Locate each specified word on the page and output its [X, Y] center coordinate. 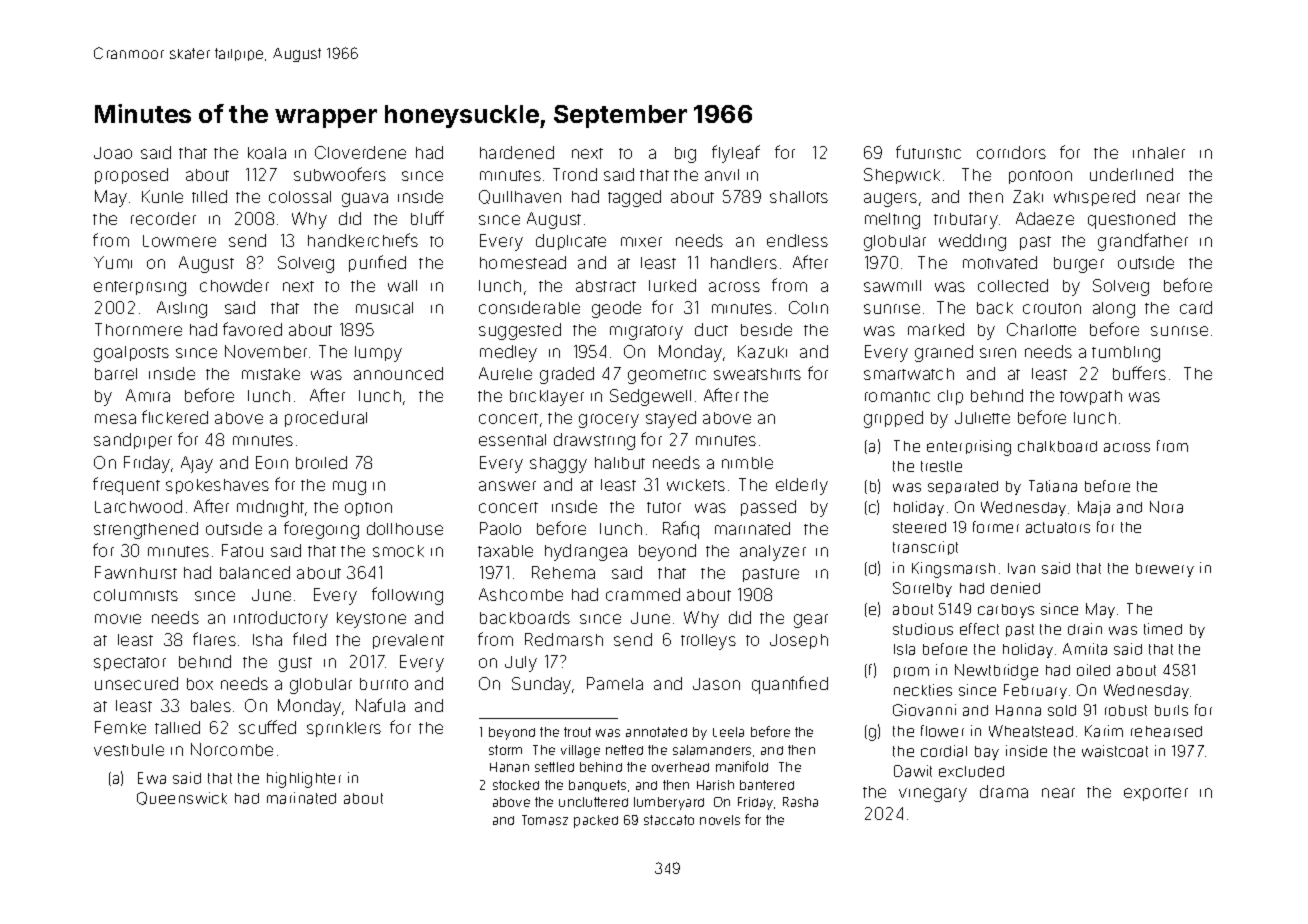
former [996, 527]
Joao [113, 153]
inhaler [1159, 153]
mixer [641, 242]
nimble [747, 463]
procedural [326, 419]
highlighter [304, 780]
